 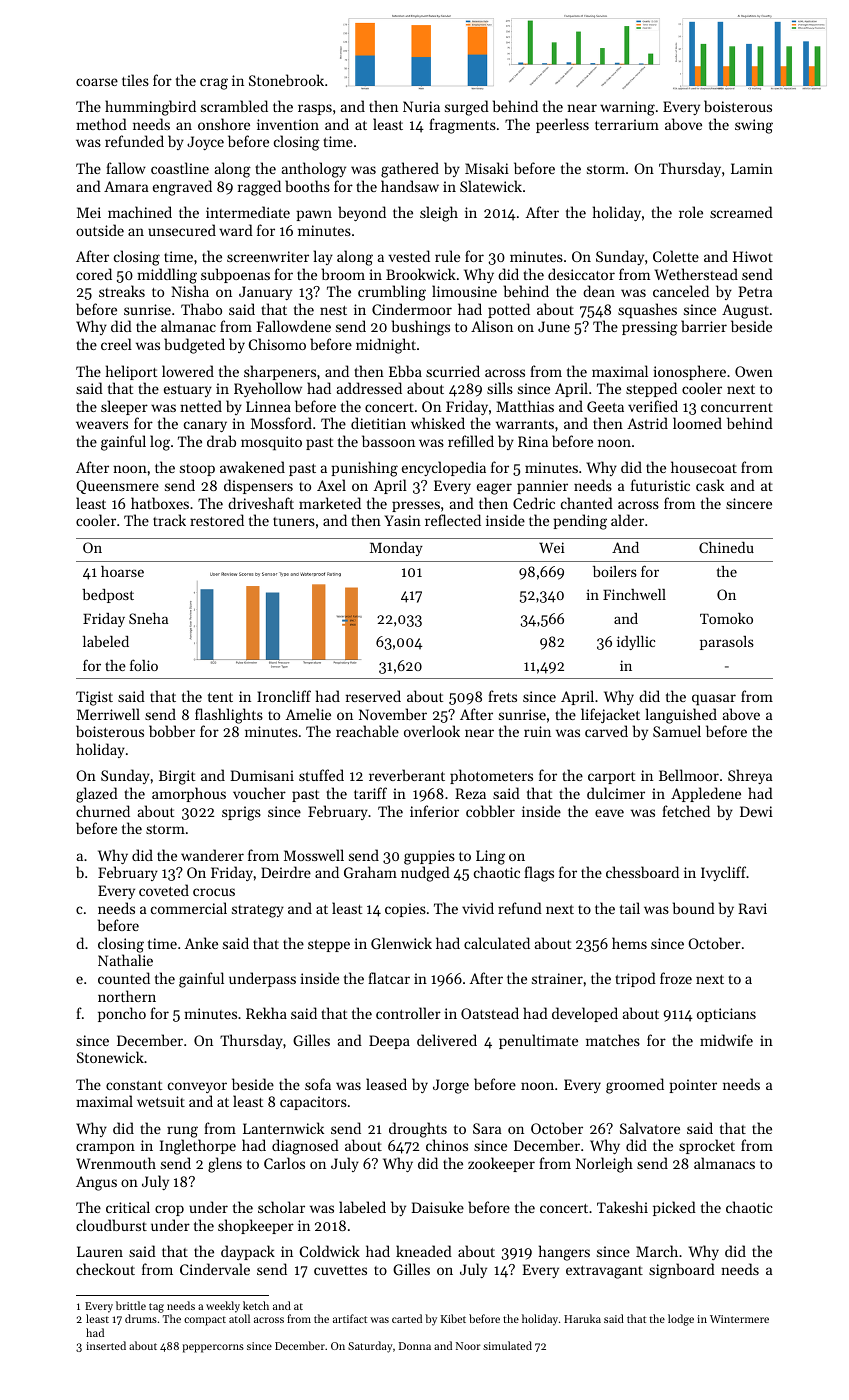 What do you see at coordinates (96, 1183) in the screenshot?
I see `Angus` at bounding box center [96, 1183].
